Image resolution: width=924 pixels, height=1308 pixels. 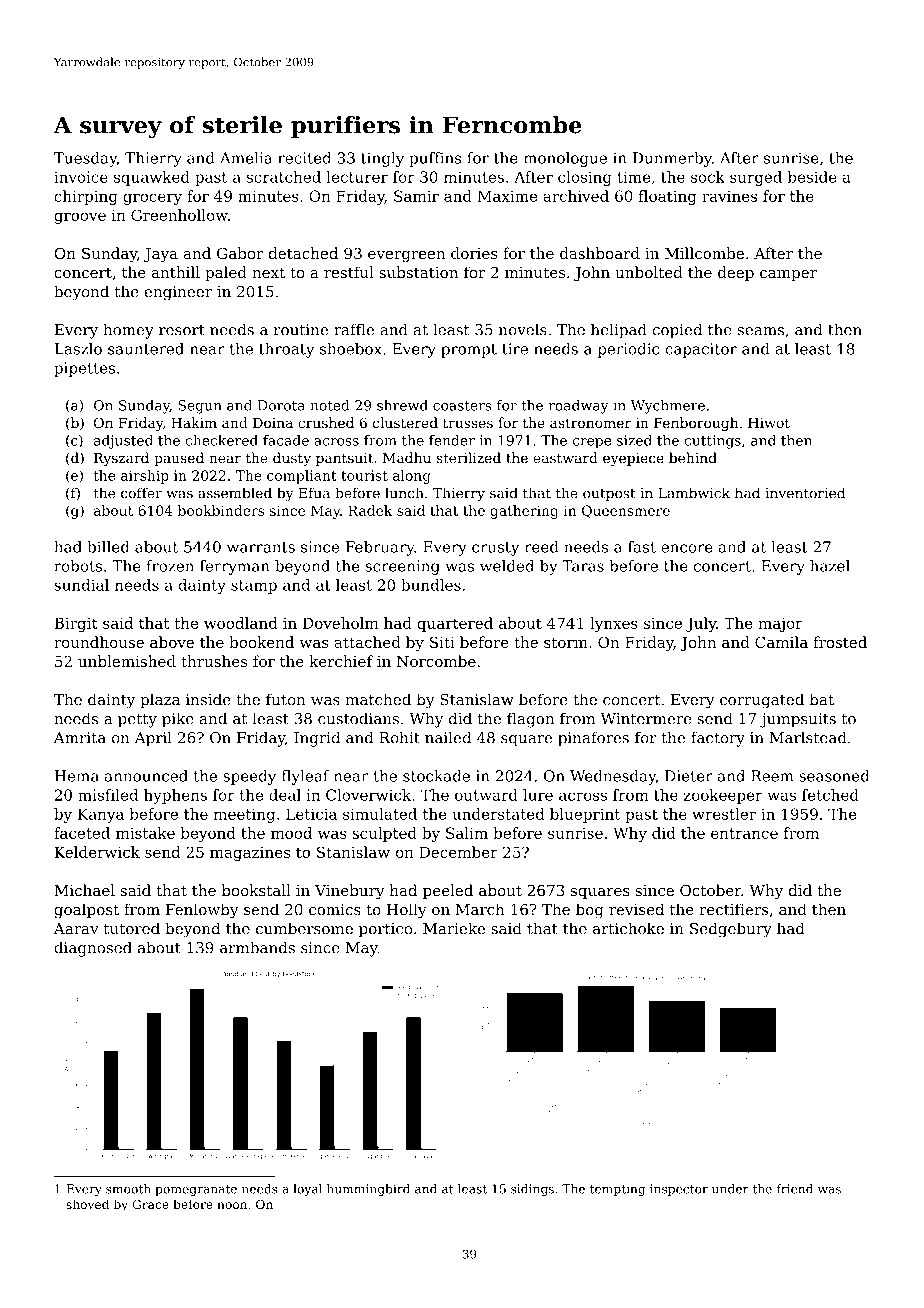 What do you see at coordinates (448, 737) in the screenshot?
I see `nailed` at bounding box center [448, 737].
